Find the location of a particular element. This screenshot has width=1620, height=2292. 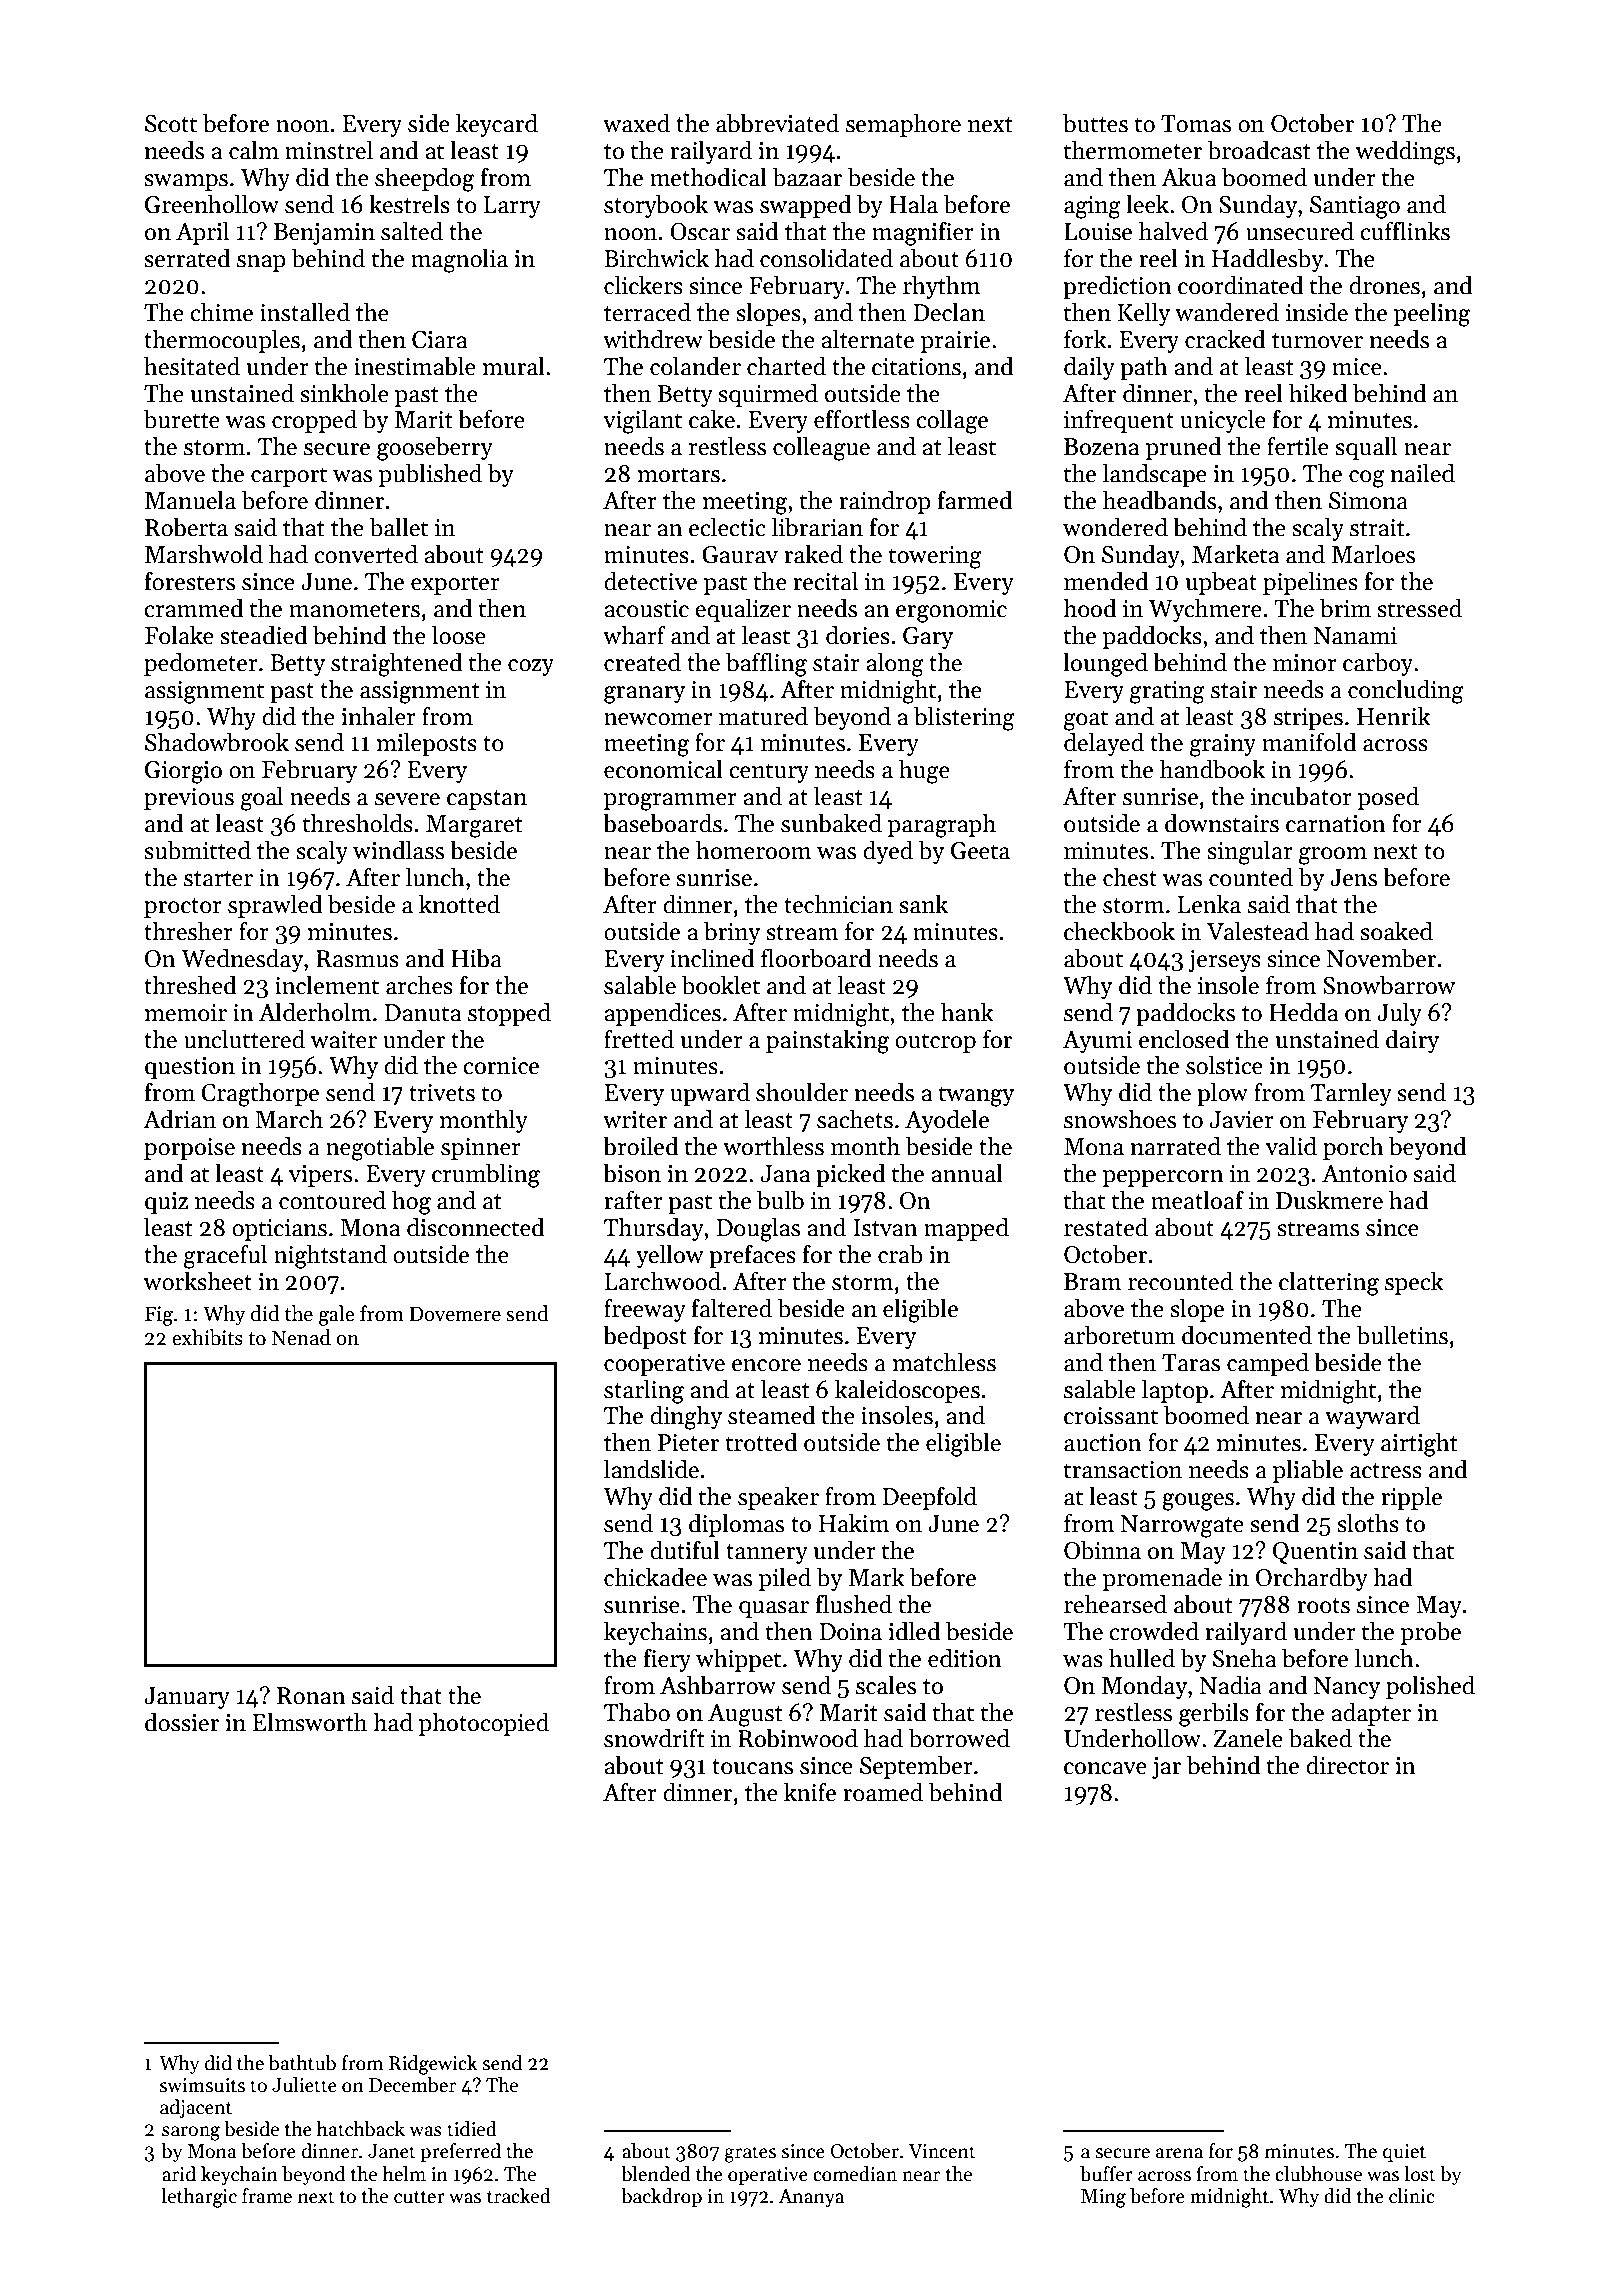

arboretum is located at coordinates (1119, 1335).
